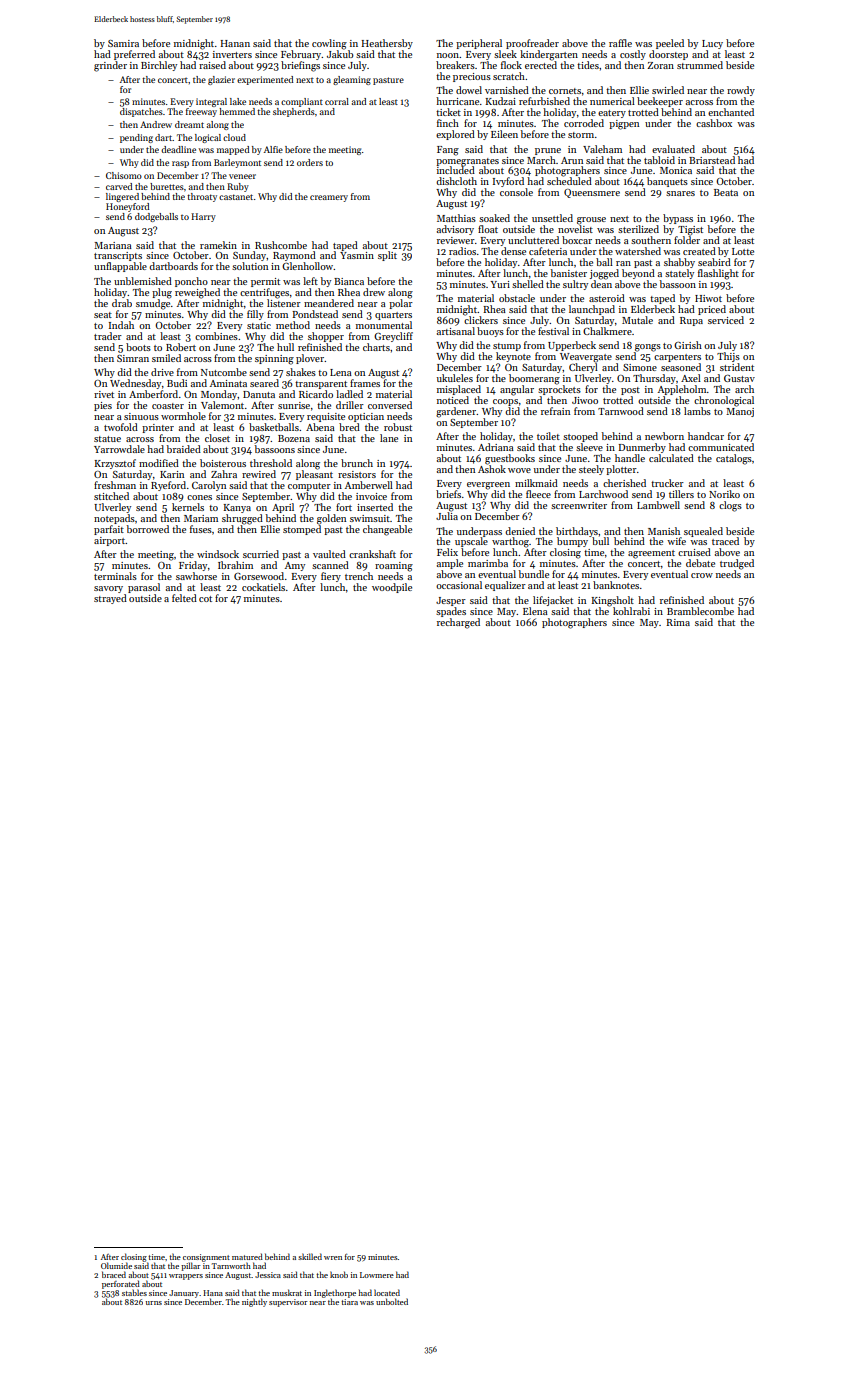  I want to click on Indah, so click(121, 325).
